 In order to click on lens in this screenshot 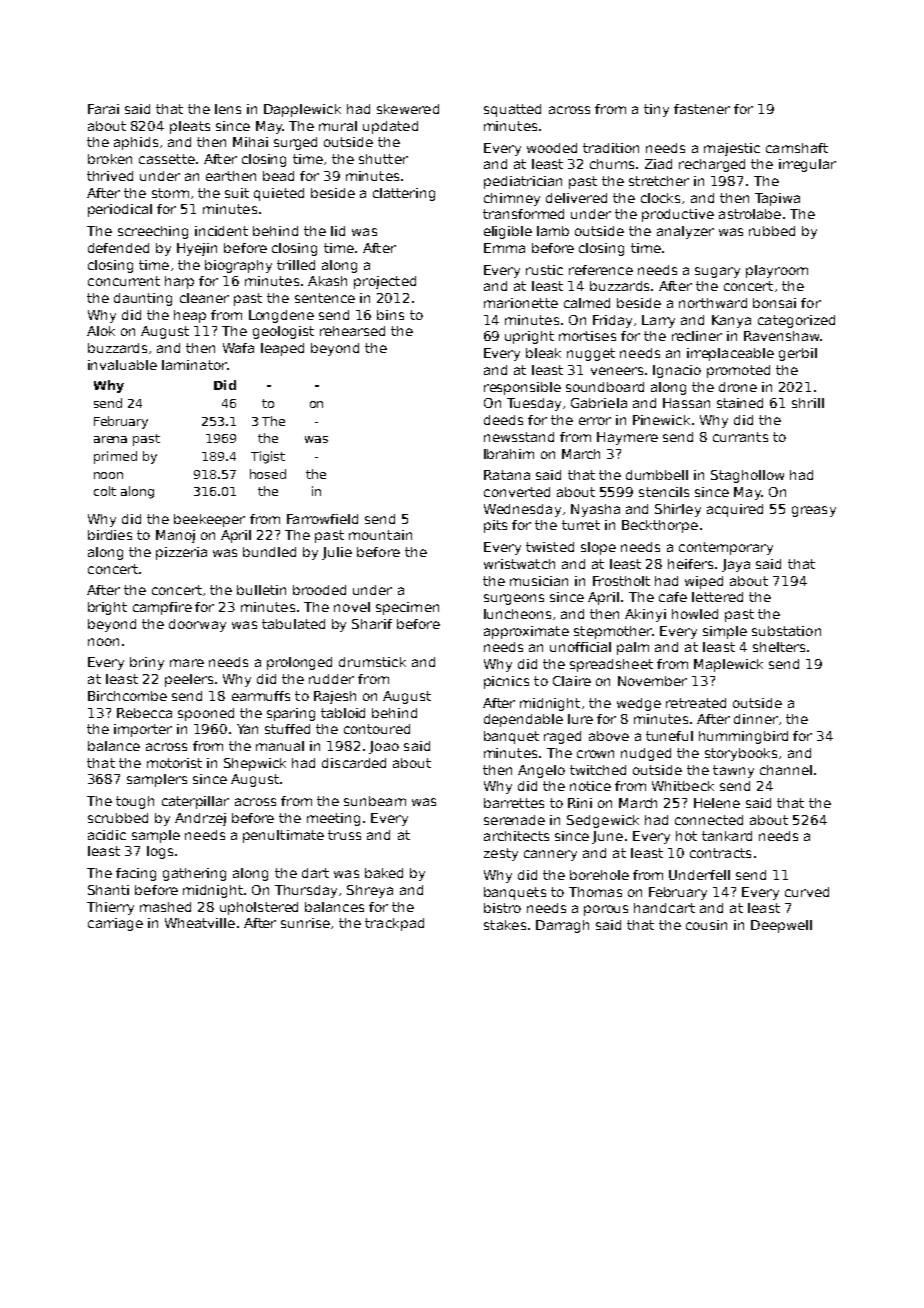, I will do `click(228, 109)`.
